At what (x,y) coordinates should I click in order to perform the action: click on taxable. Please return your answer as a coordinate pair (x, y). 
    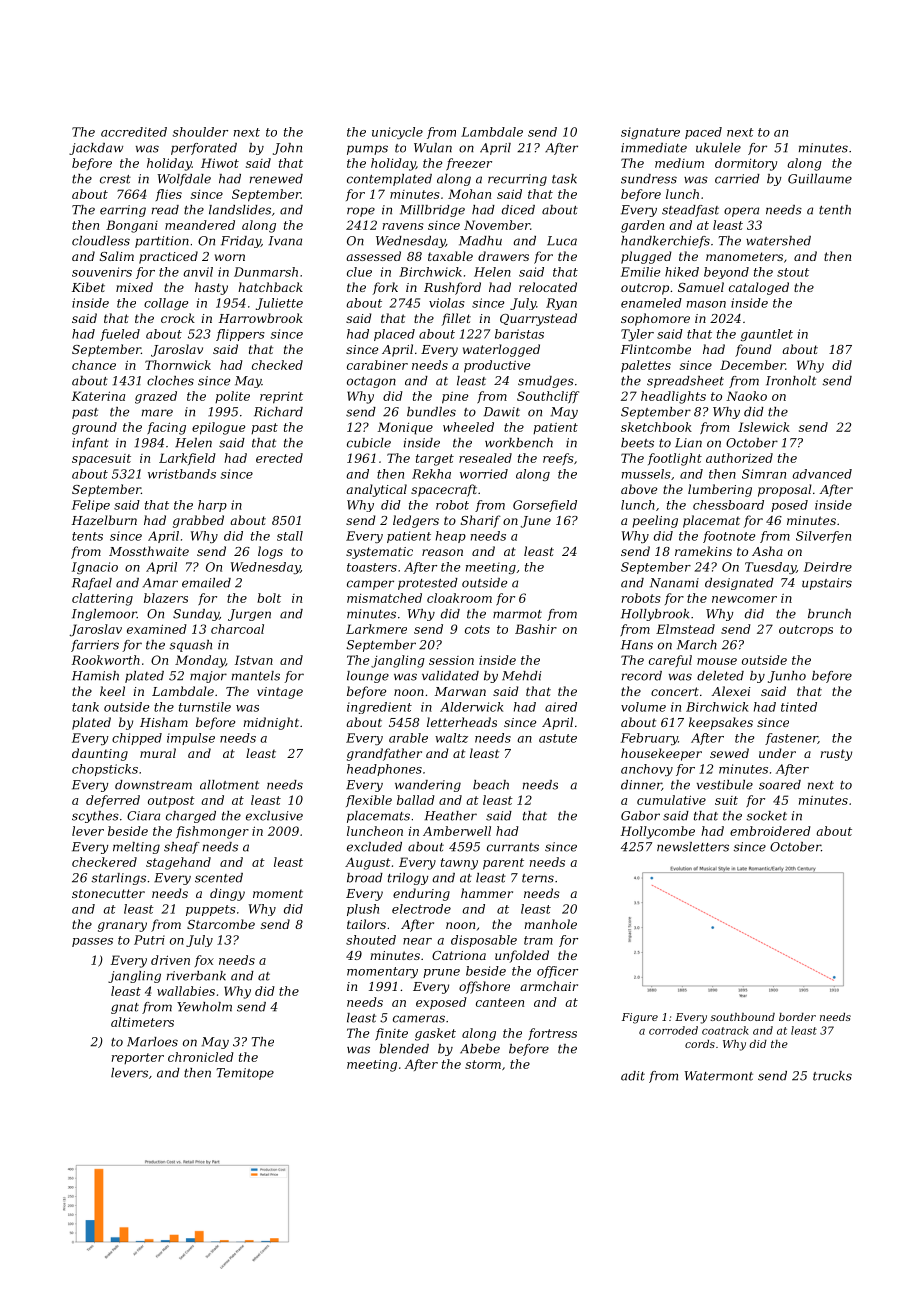
    Looking at the image, I should click on (450, 256).
